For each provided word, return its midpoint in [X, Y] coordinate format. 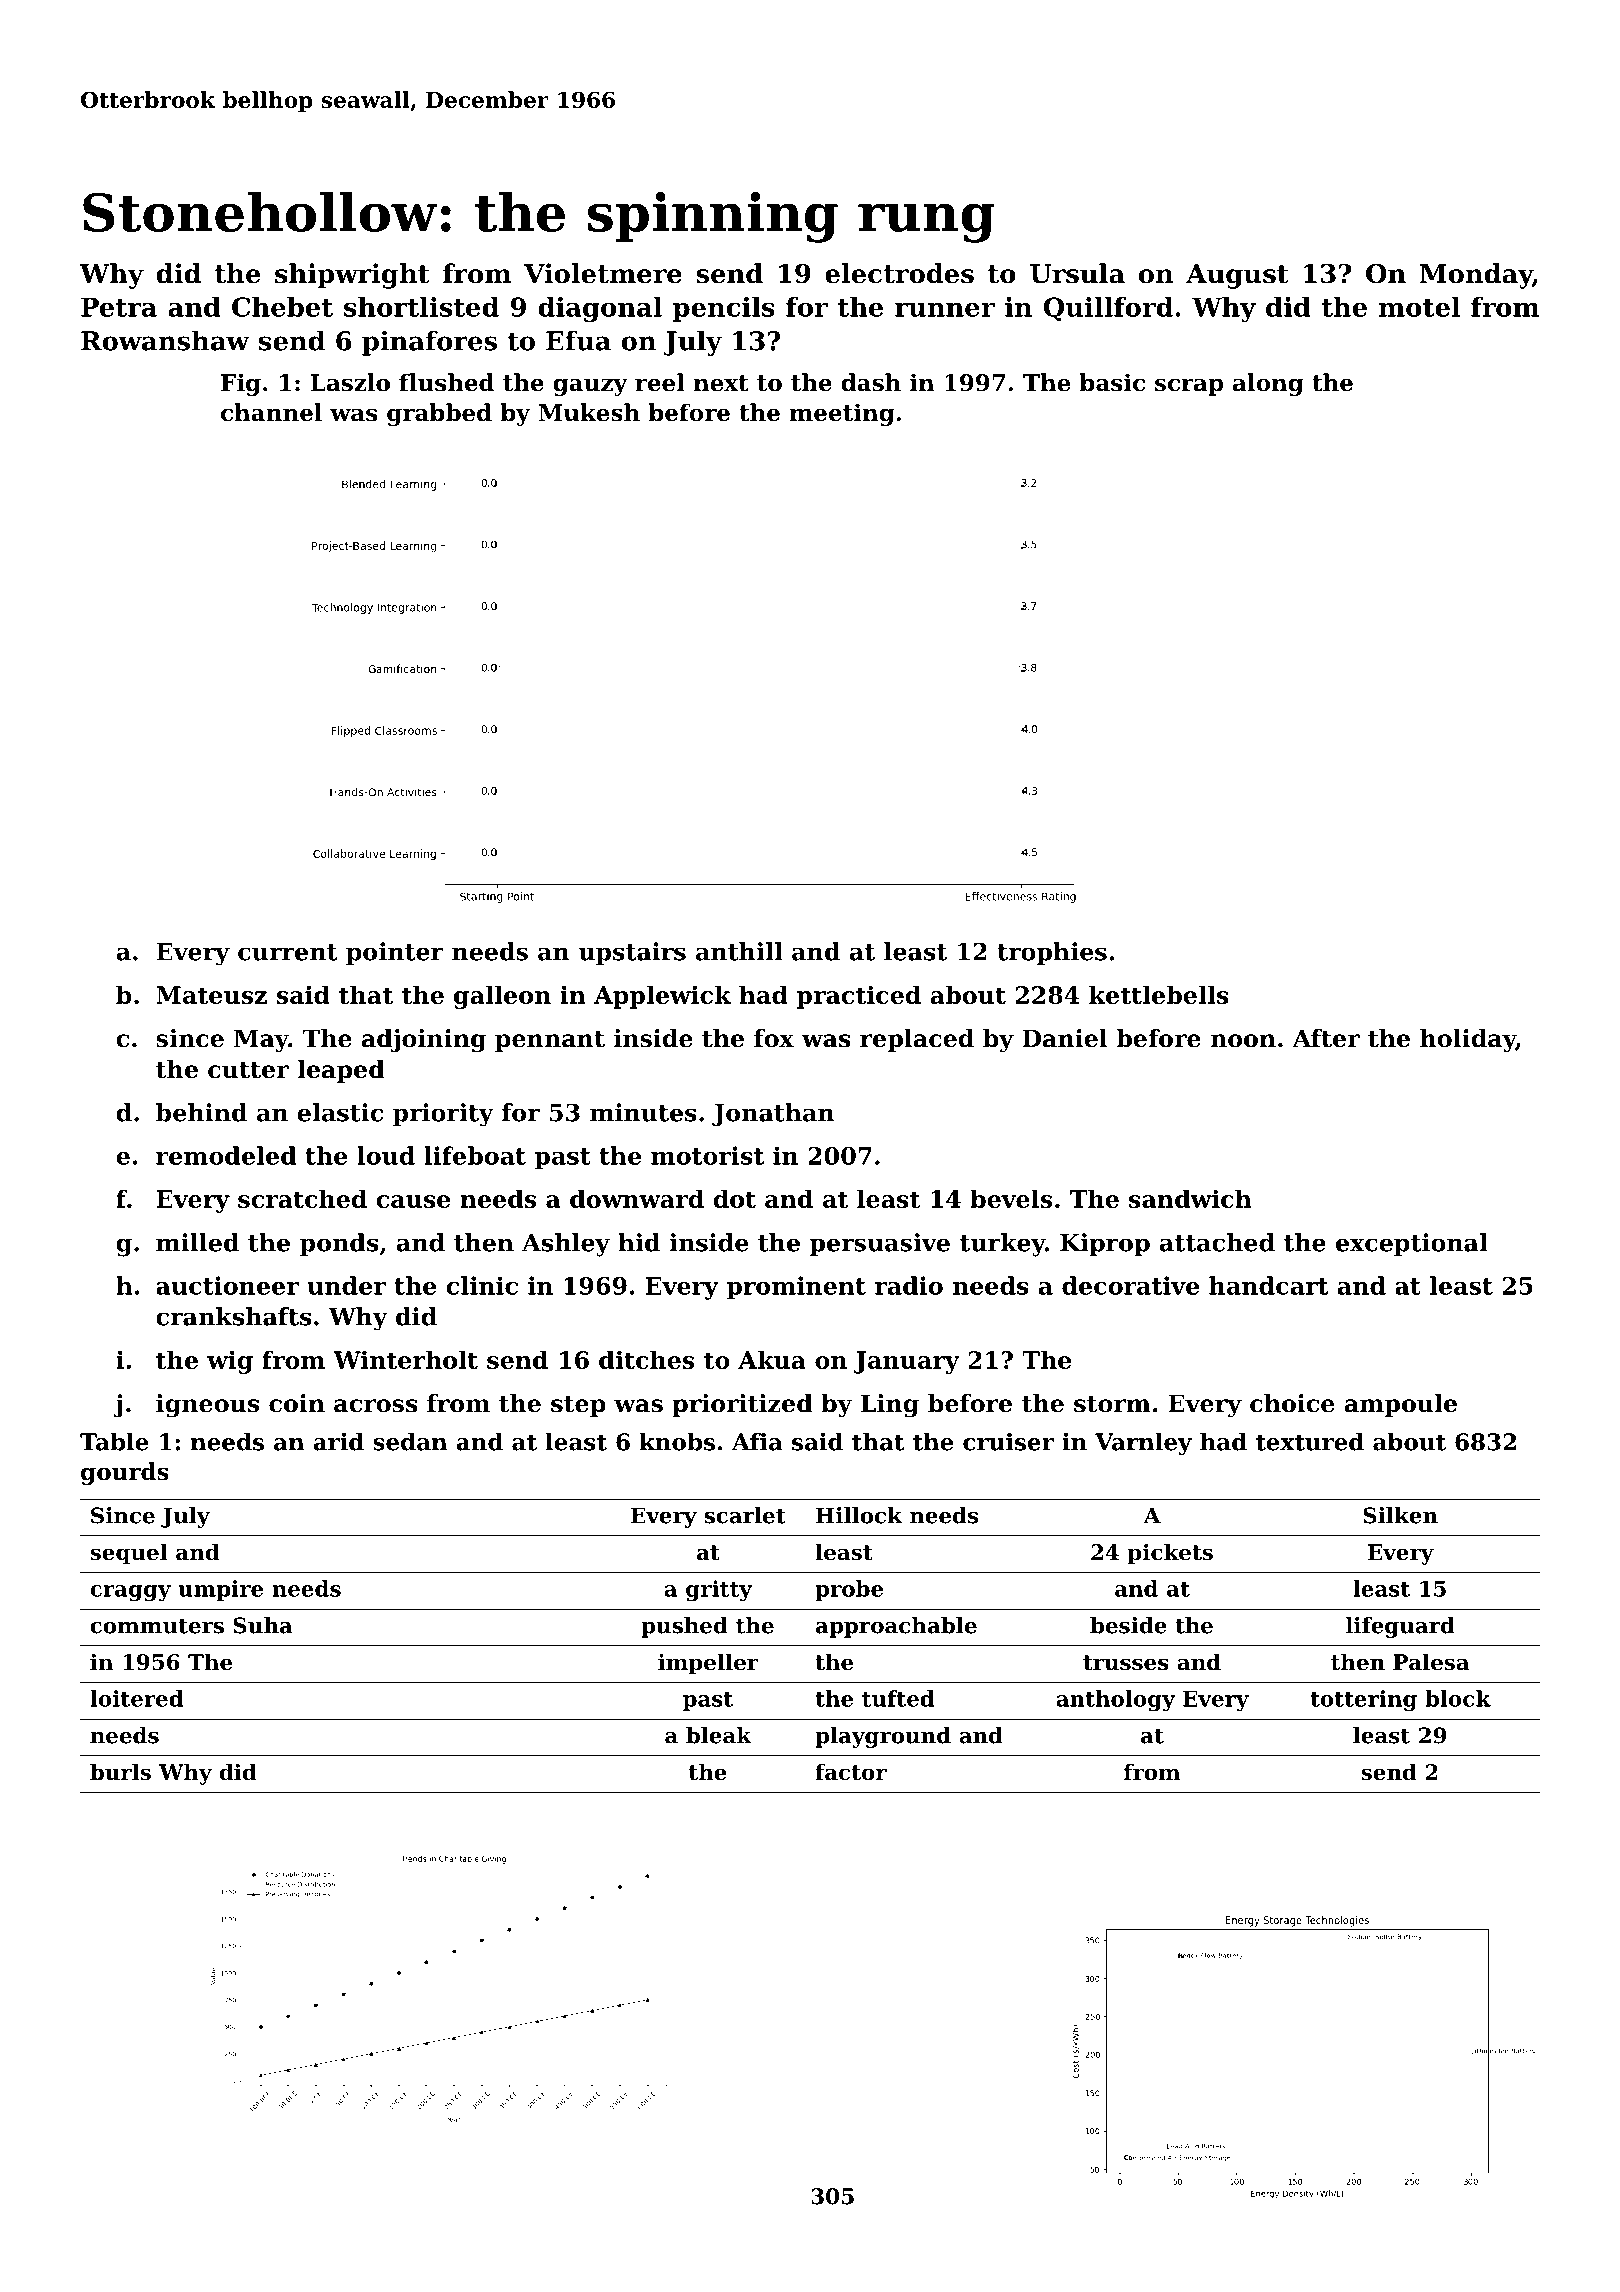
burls [120, 1772]
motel [1419, 307]
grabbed [439, 414]
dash [871, 382]
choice [1292, 1403]
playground [883, 1737]
